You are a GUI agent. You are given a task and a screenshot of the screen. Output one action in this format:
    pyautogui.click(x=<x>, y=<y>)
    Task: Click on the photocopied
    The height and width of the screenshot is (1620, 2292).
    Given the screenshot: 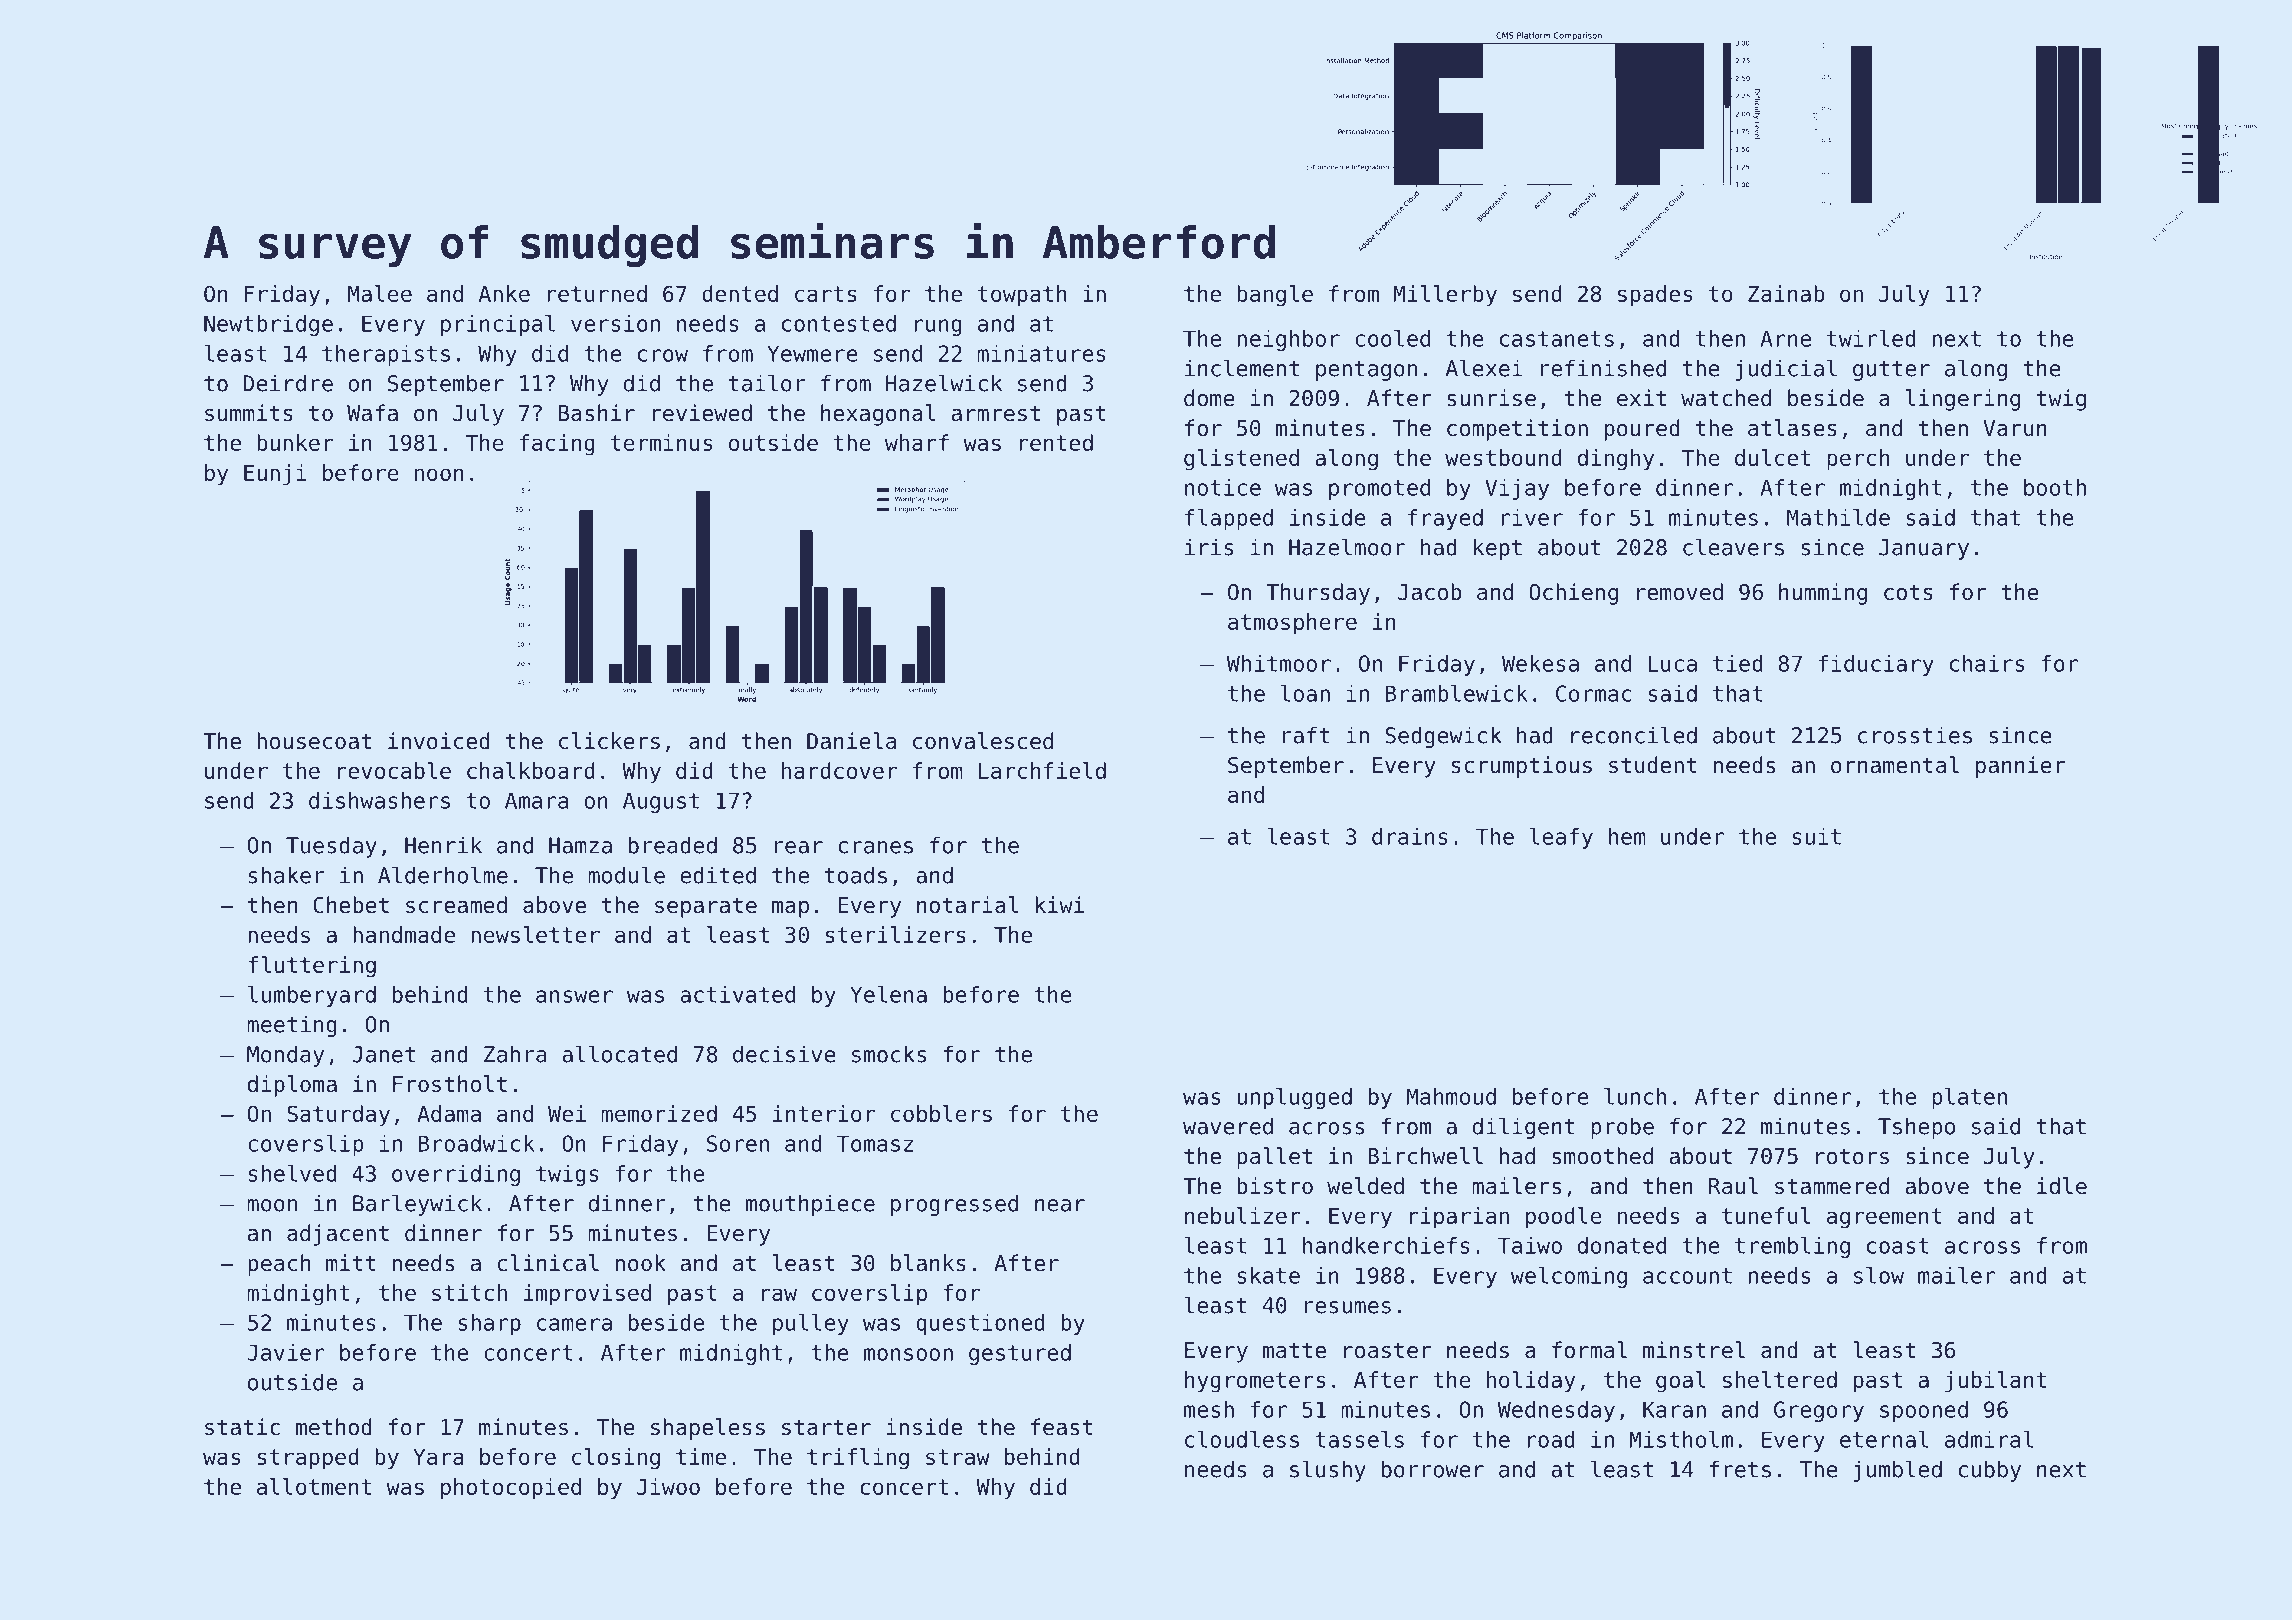 What is the action you would take?
    pyautogui.click(x=511, y=1489)
